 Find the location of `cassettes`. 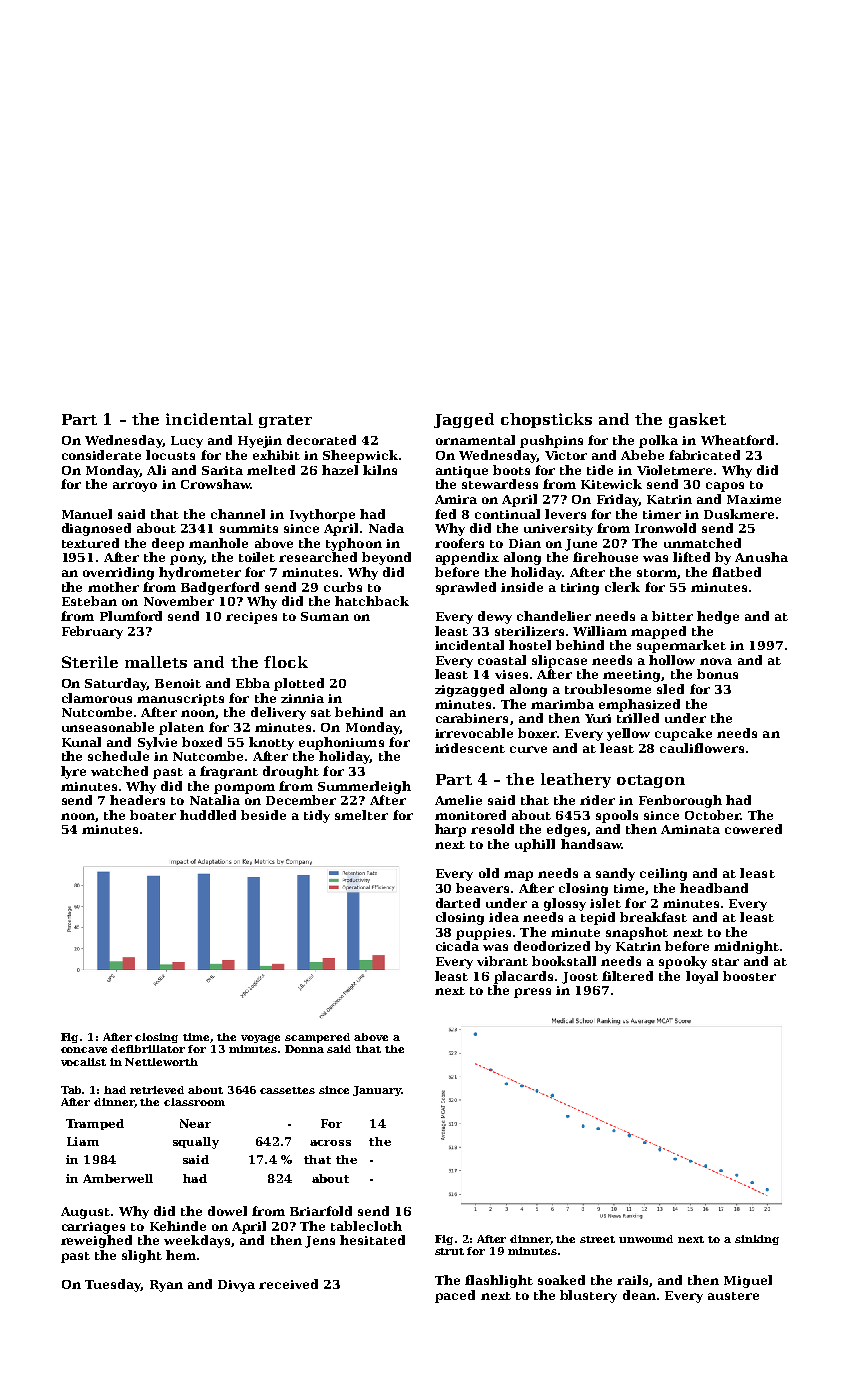

cassettes is located at coordinates (287, 1090).
